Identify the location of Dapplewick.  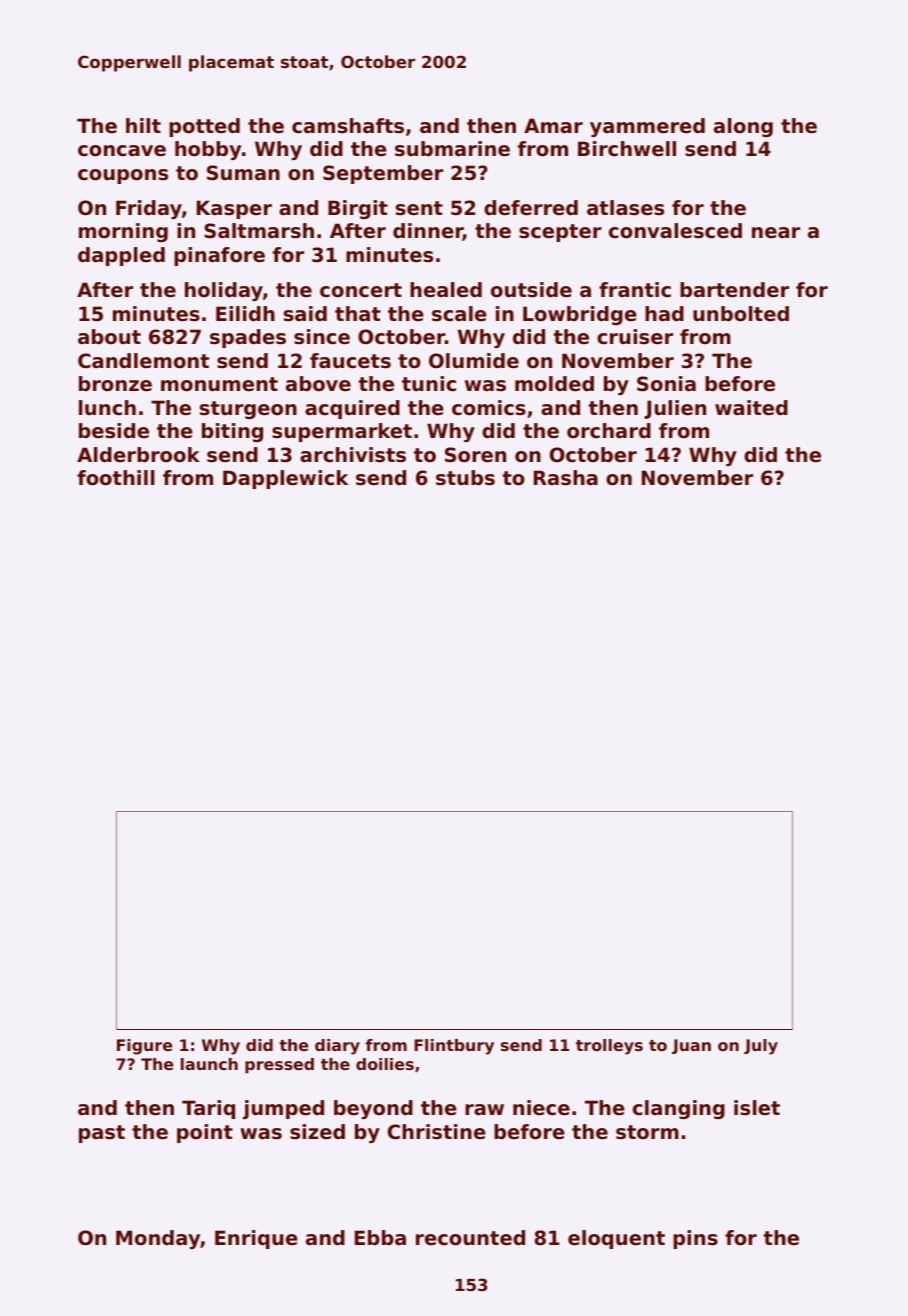
(285, 479).
